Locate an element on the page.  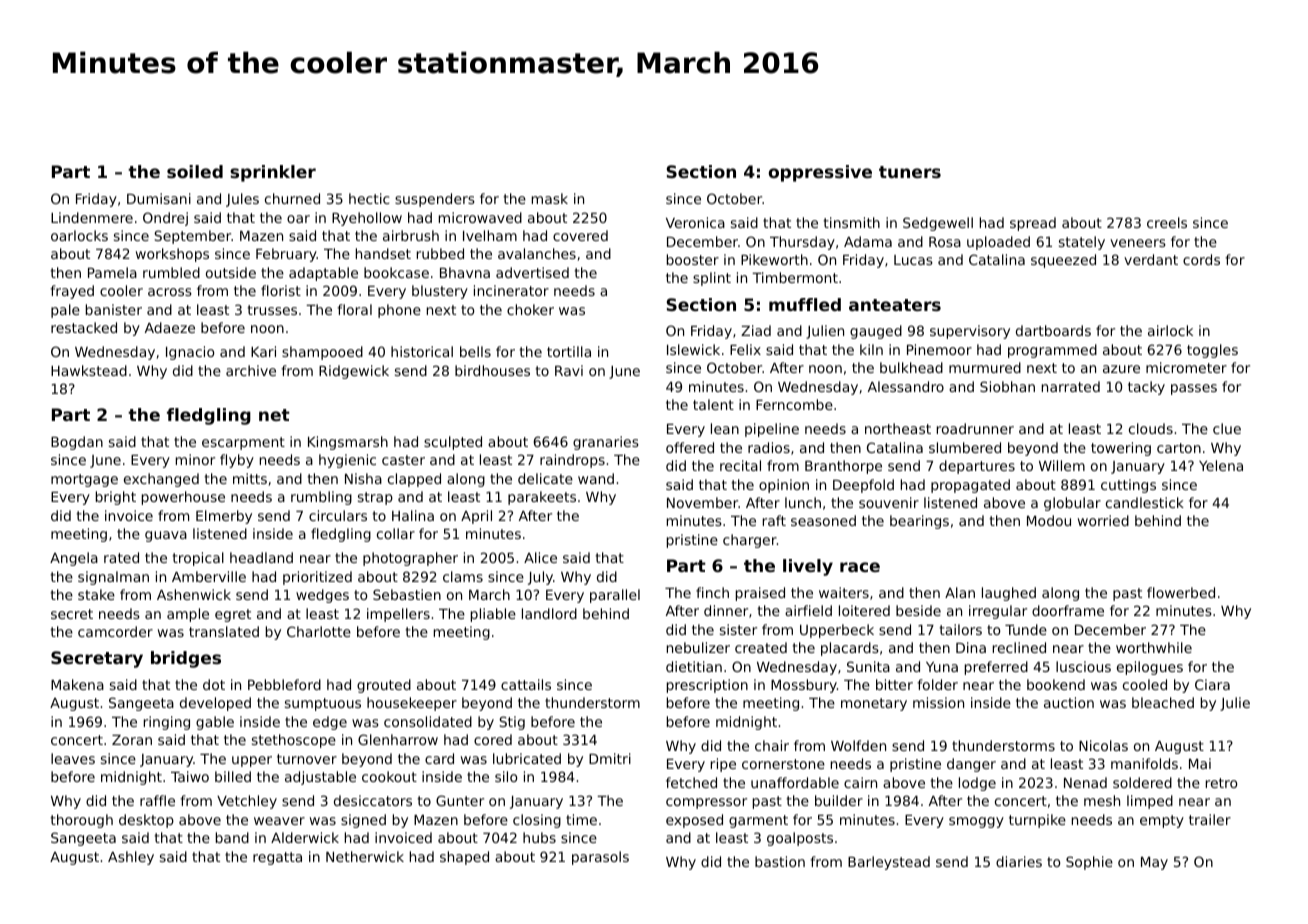
camcorder is located at coordinates (115, 631).
